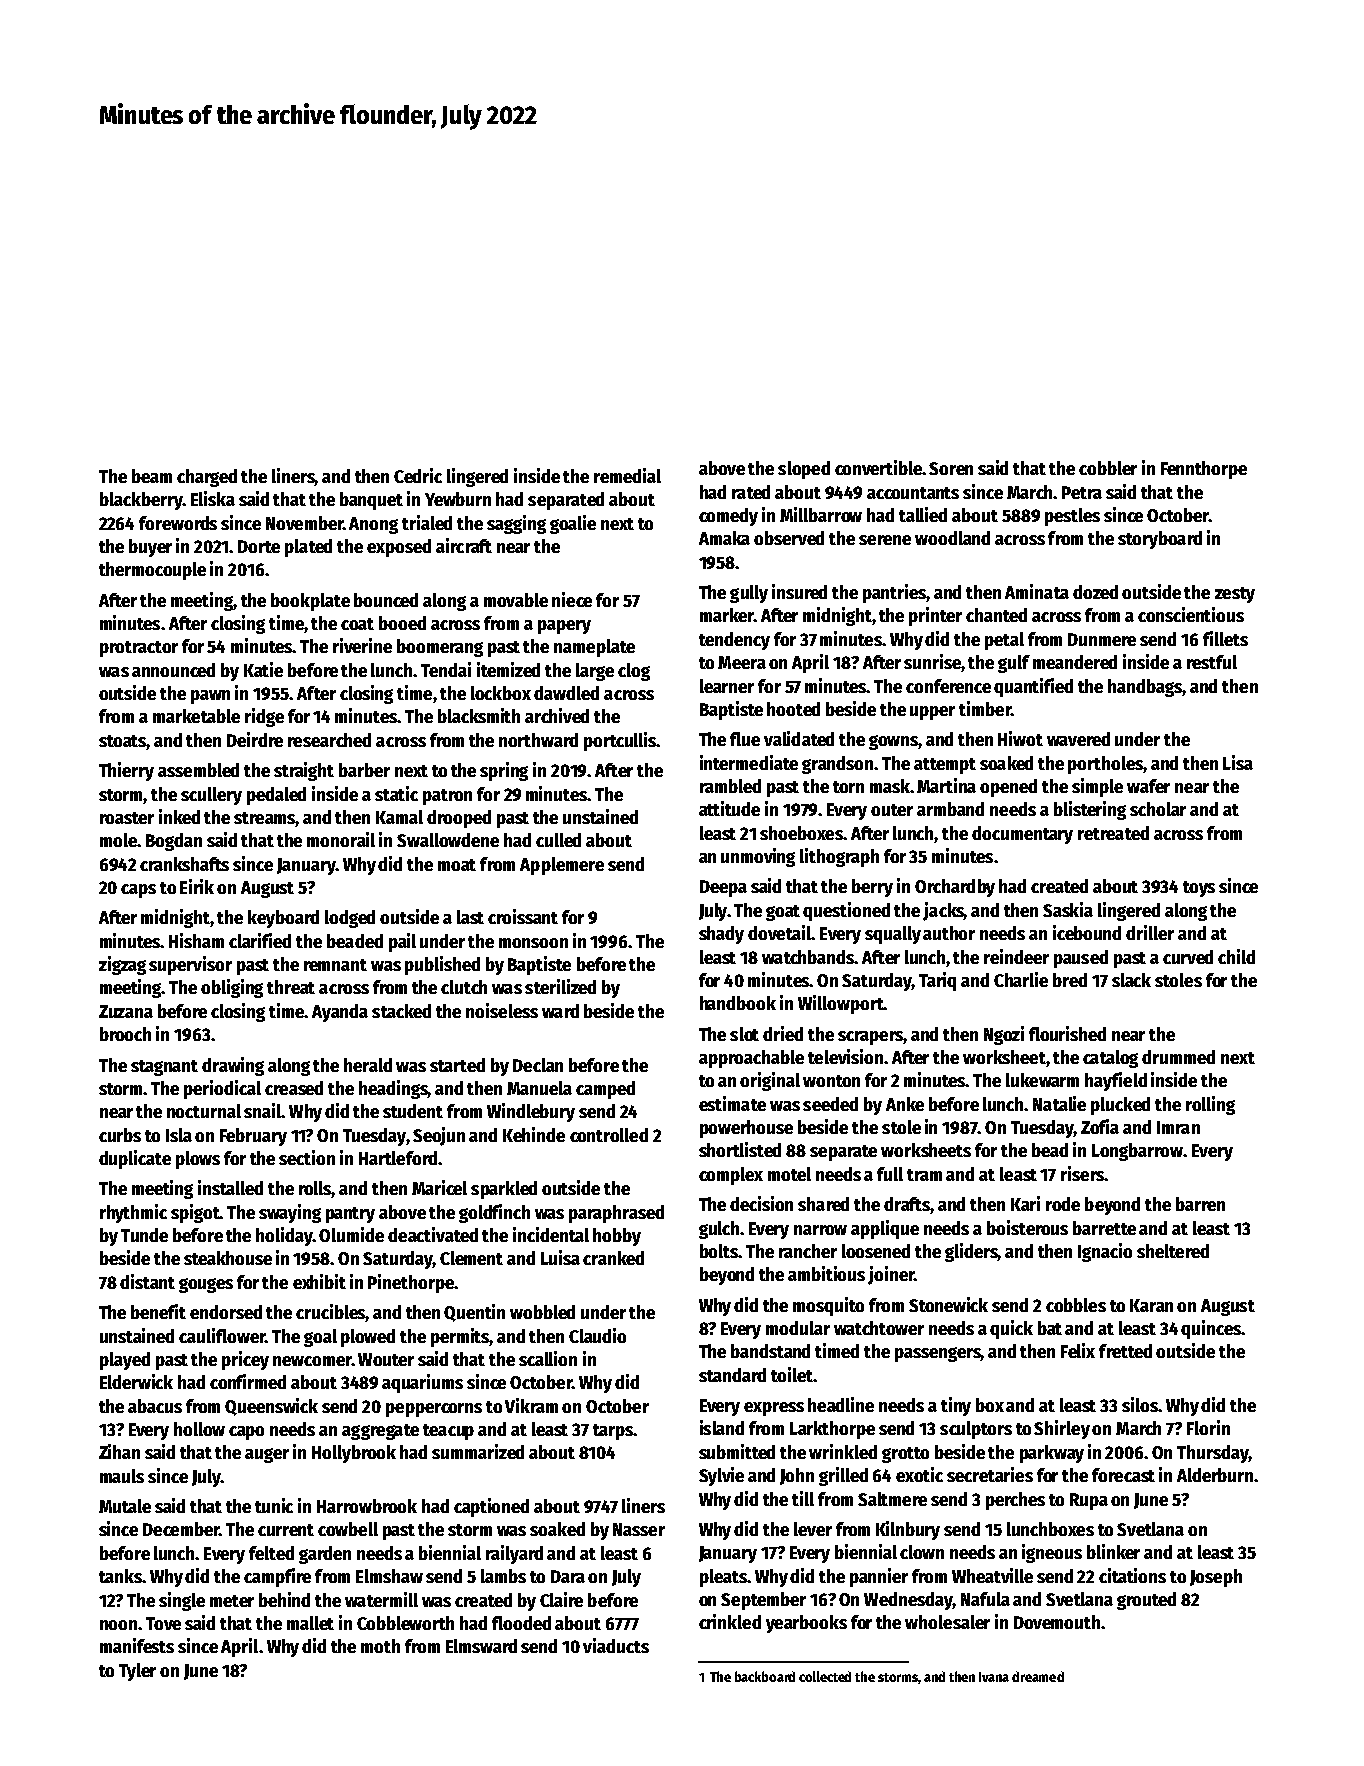 The height and width of the document is (1766, 1364). Describe the element at coordinates (133, 1213) in the document. I see `rhythmic` at that location.
